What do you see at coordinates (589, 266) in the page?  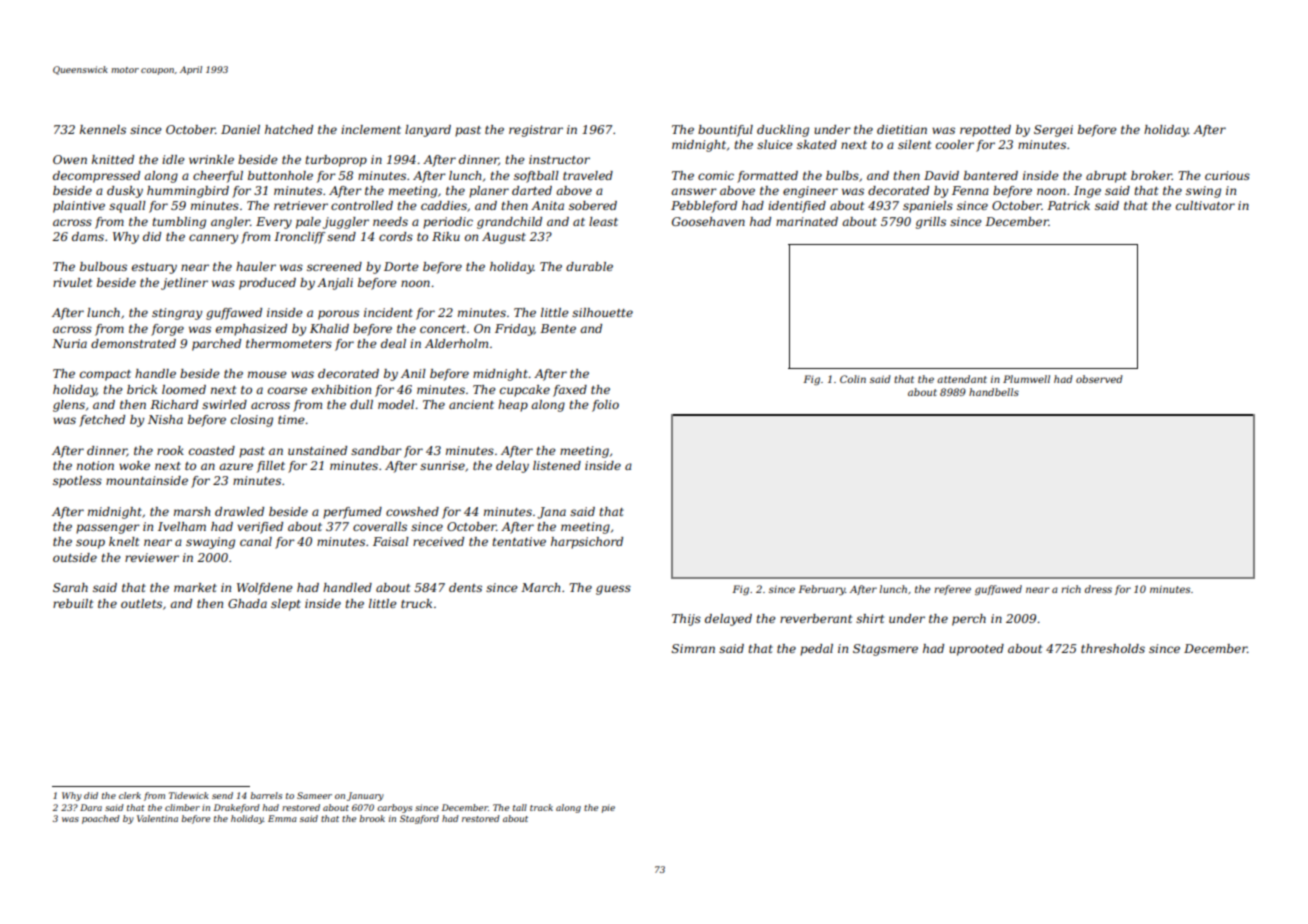 I see `durable` at bounding box center [589, 266].
